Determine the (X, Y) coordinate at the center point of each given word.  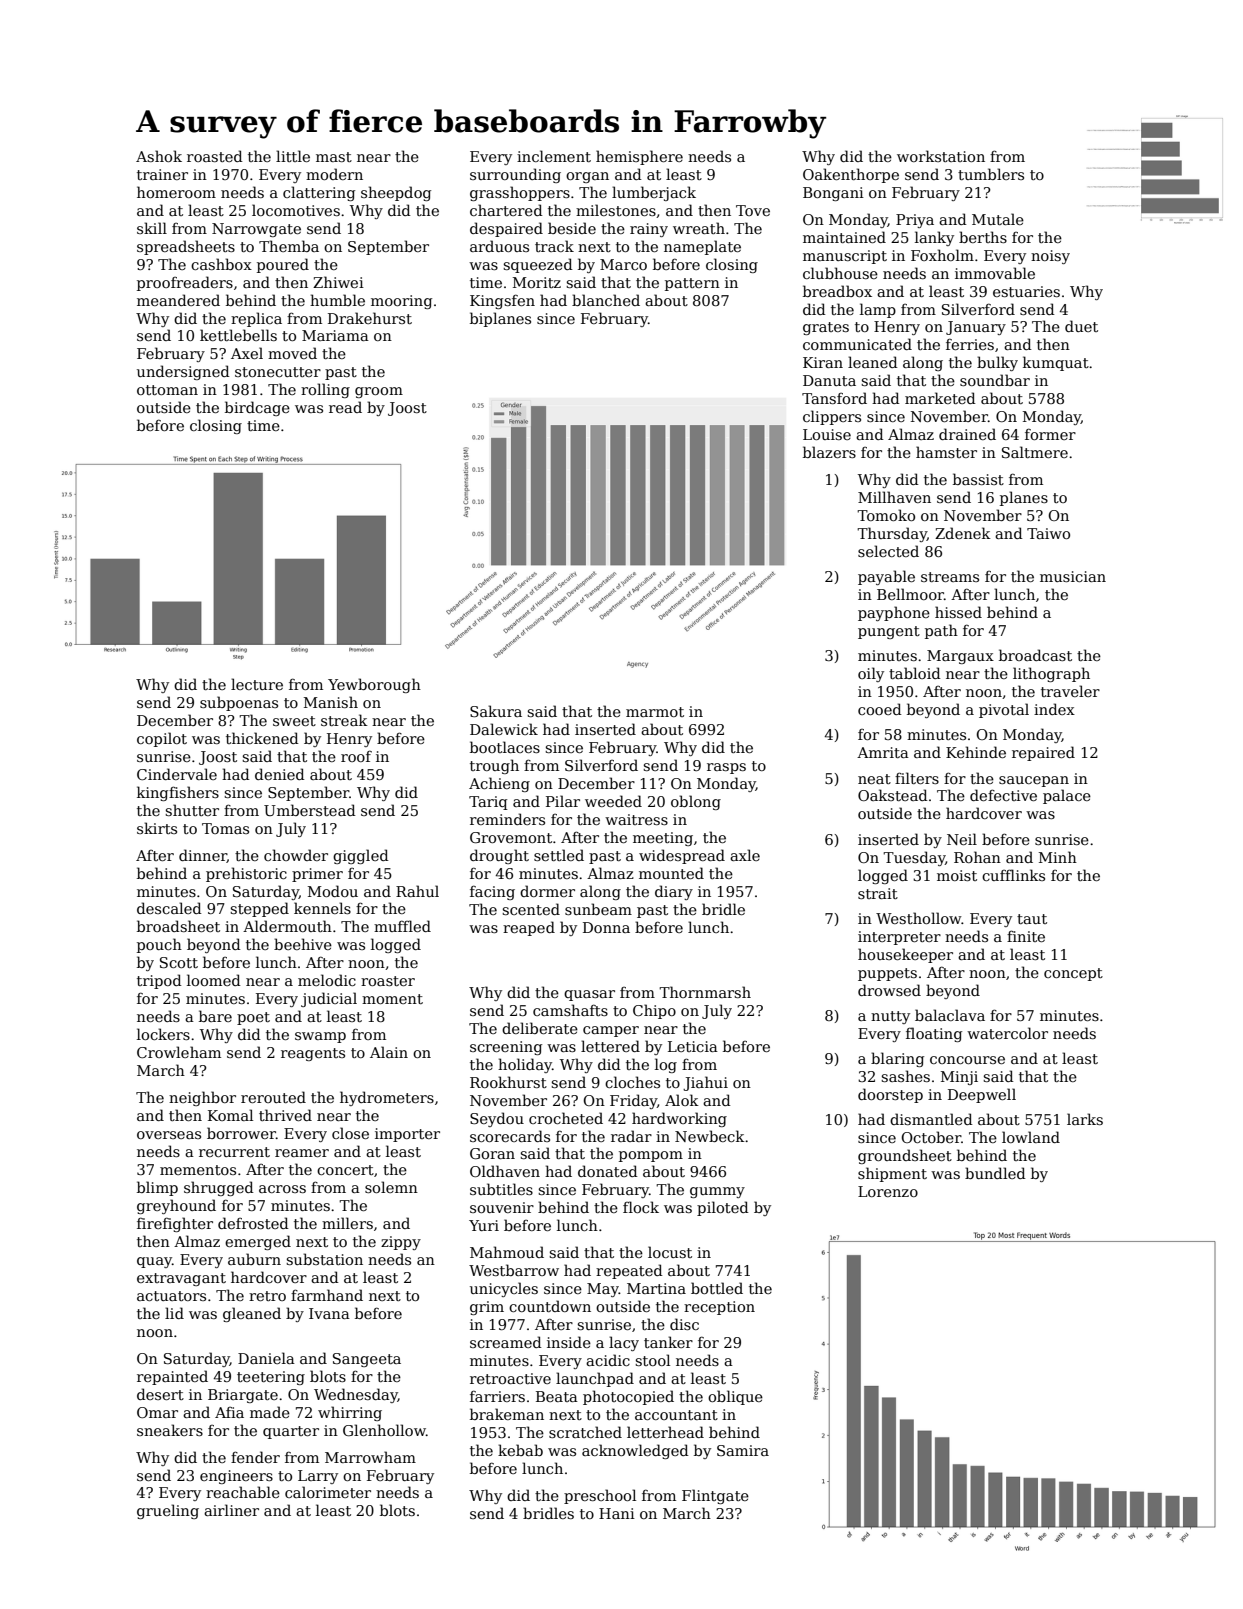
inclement (554, 156)
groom (379, 392)
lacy (624, 1343)
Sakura (496, 711)
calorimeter (328, 1492)
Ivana (329, 1313)
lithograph (1051, 674)
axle (745, 855)
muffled (402, 926)
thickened (262, 738)
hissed (958, 612)
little (293, 156)
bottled (717, 1288)
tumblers (991, 174)
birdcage (257, 408)
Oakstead (893, 795)
